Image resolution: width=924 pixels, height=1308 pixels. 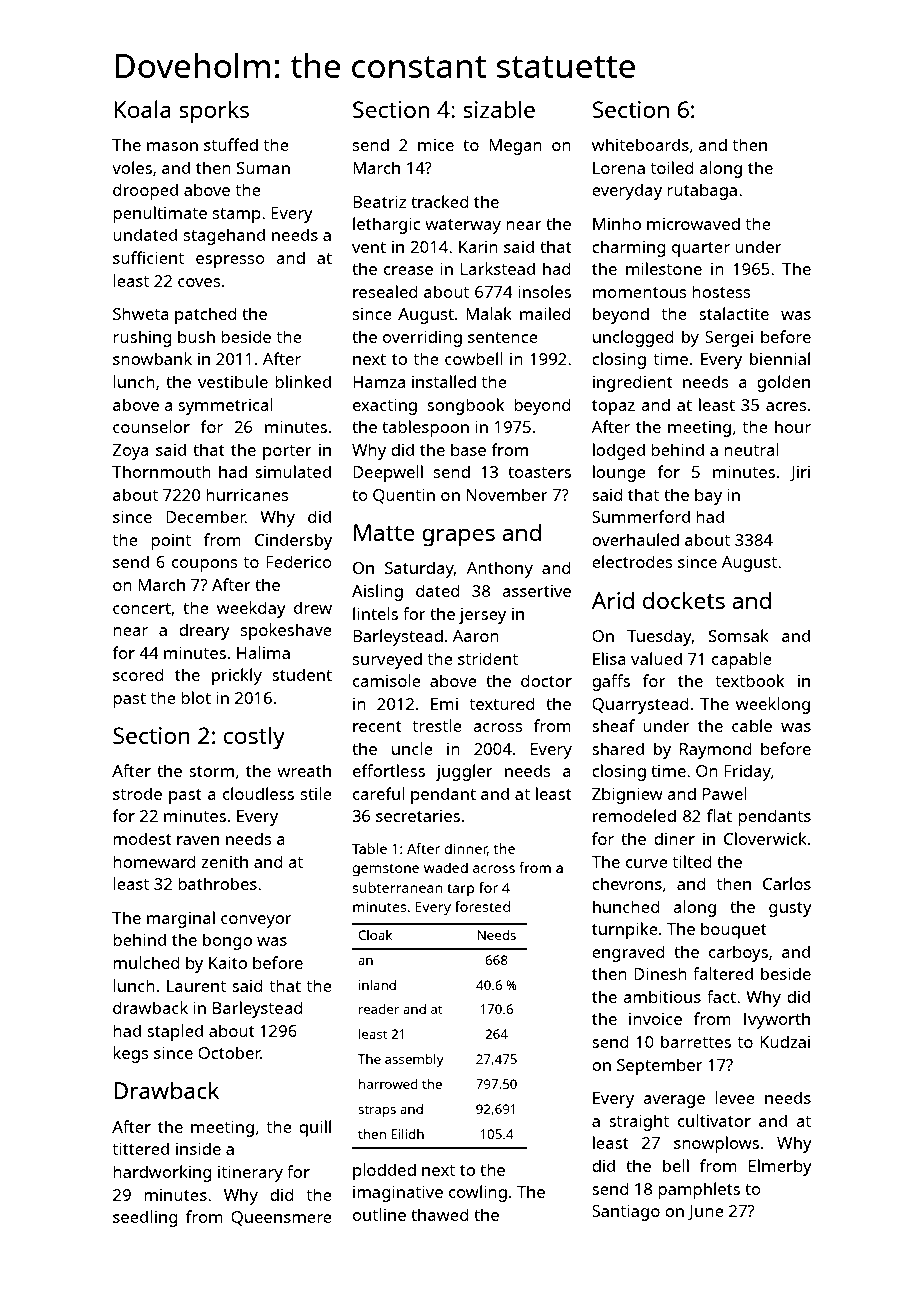 I want to click on Friday, so click(x=747, y=772).
